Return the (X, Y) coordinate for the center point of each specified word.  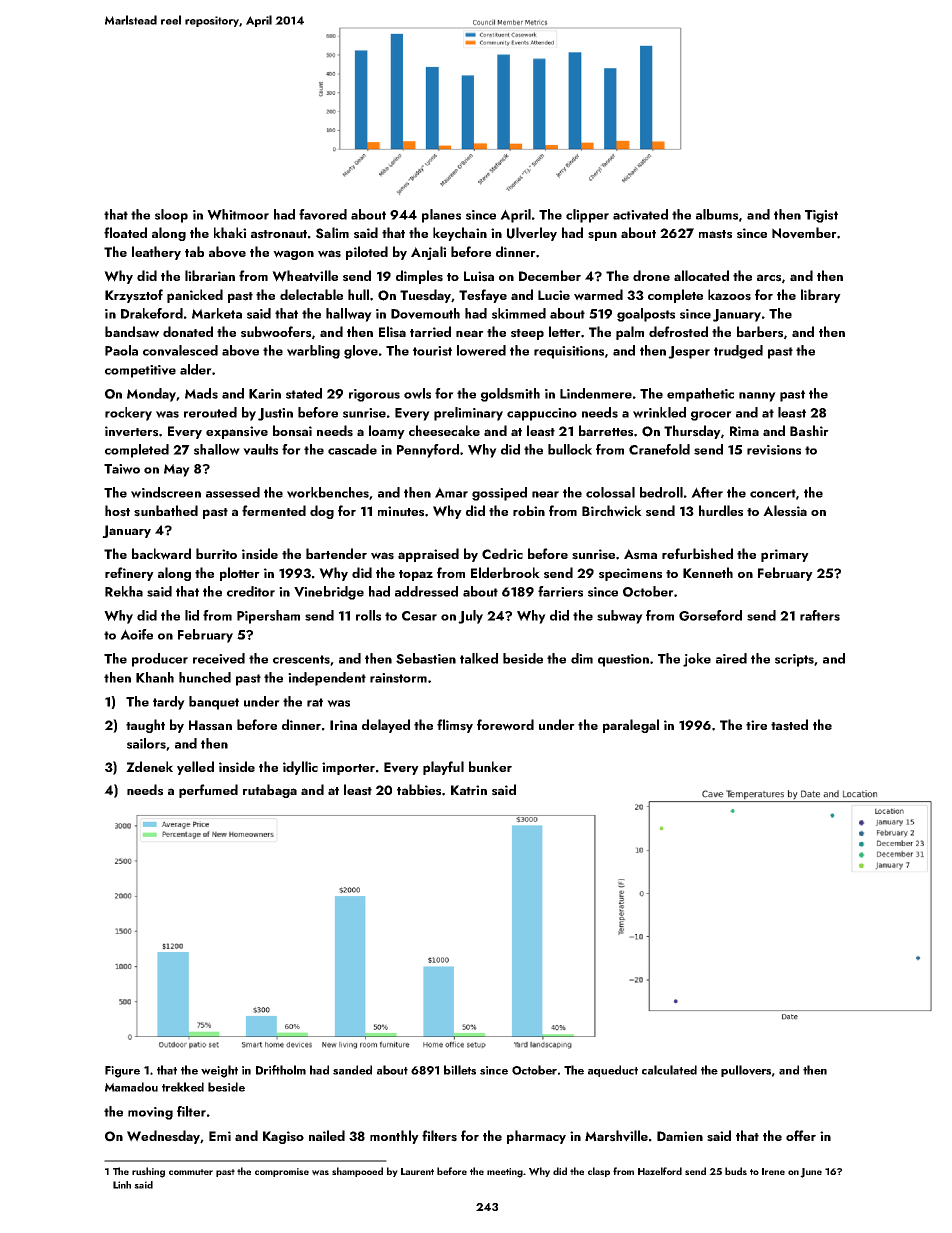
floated (125, 232)
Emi (220, 1136)
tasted (789, 725)
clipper (587, 216)
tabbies (419, 790)
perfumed (208, 791)
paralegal (631, 726)
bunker (490, 766)
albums (717, 214)
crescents (301, 659)
